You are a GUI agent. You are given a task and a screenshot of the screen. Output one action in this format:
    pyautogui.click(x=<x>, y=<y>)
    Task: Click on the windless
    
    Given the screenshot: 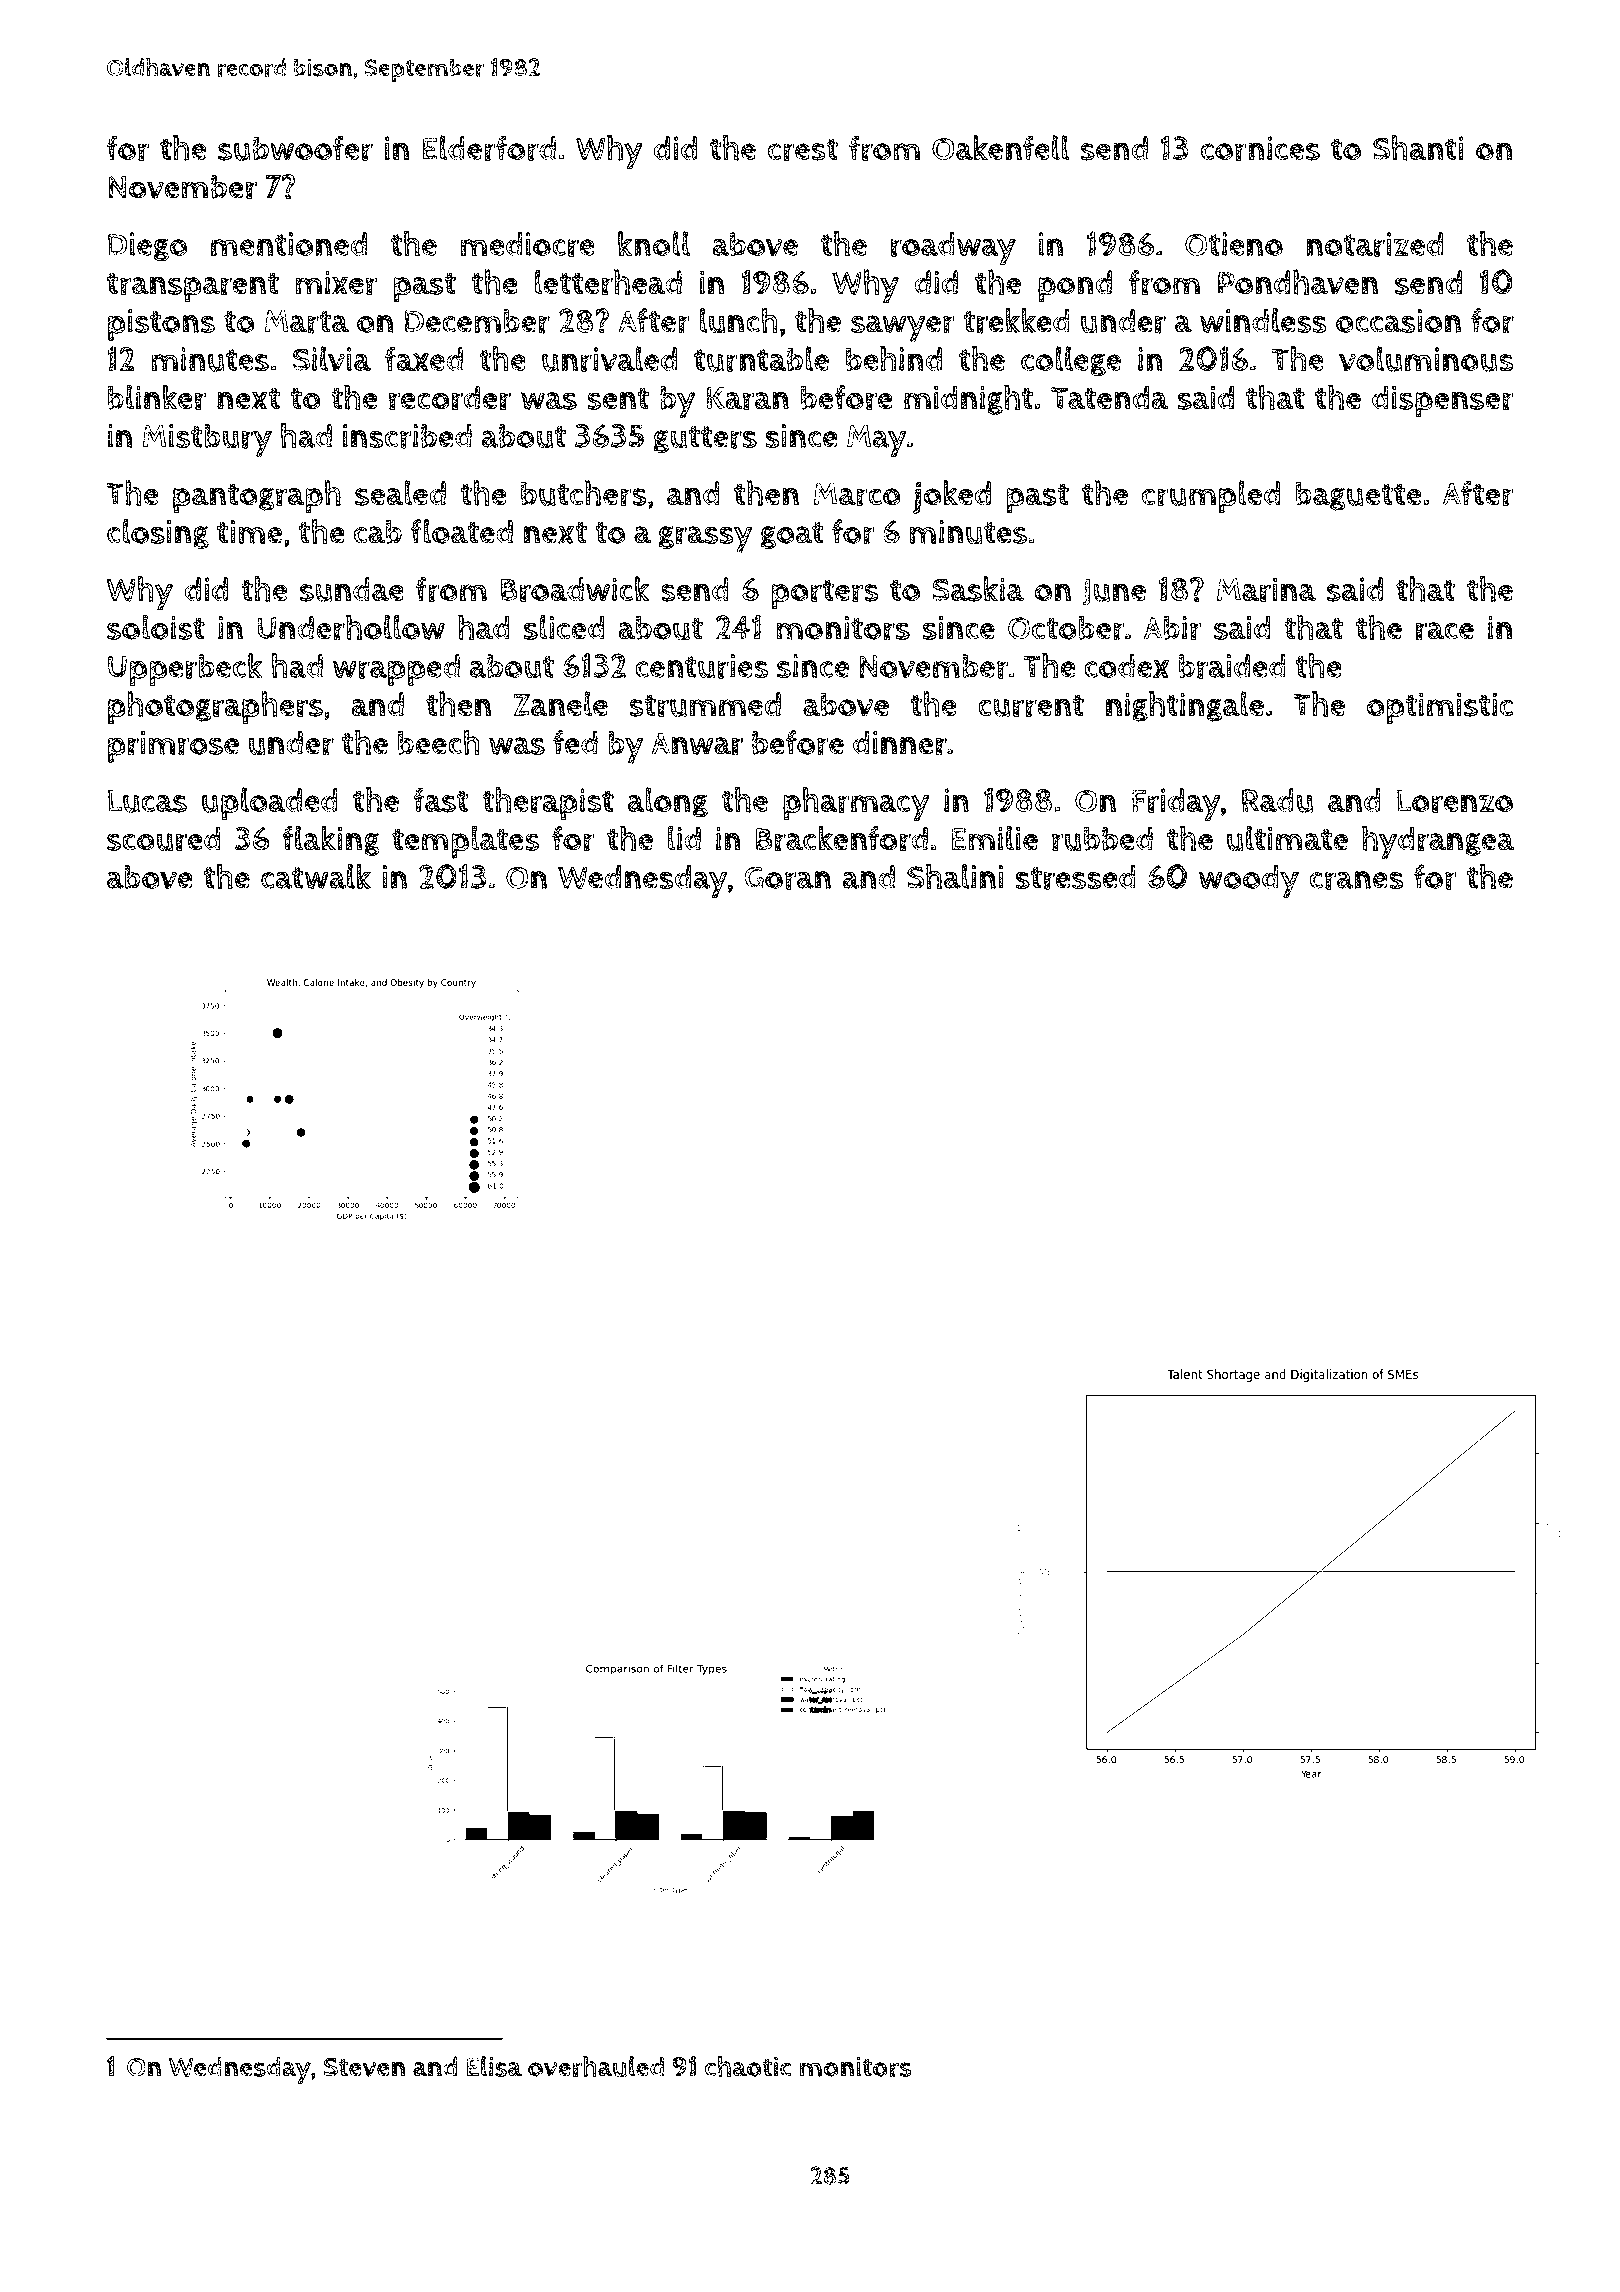 What is the action you would take?
    pyautogui.click(x=1263, y=320)
